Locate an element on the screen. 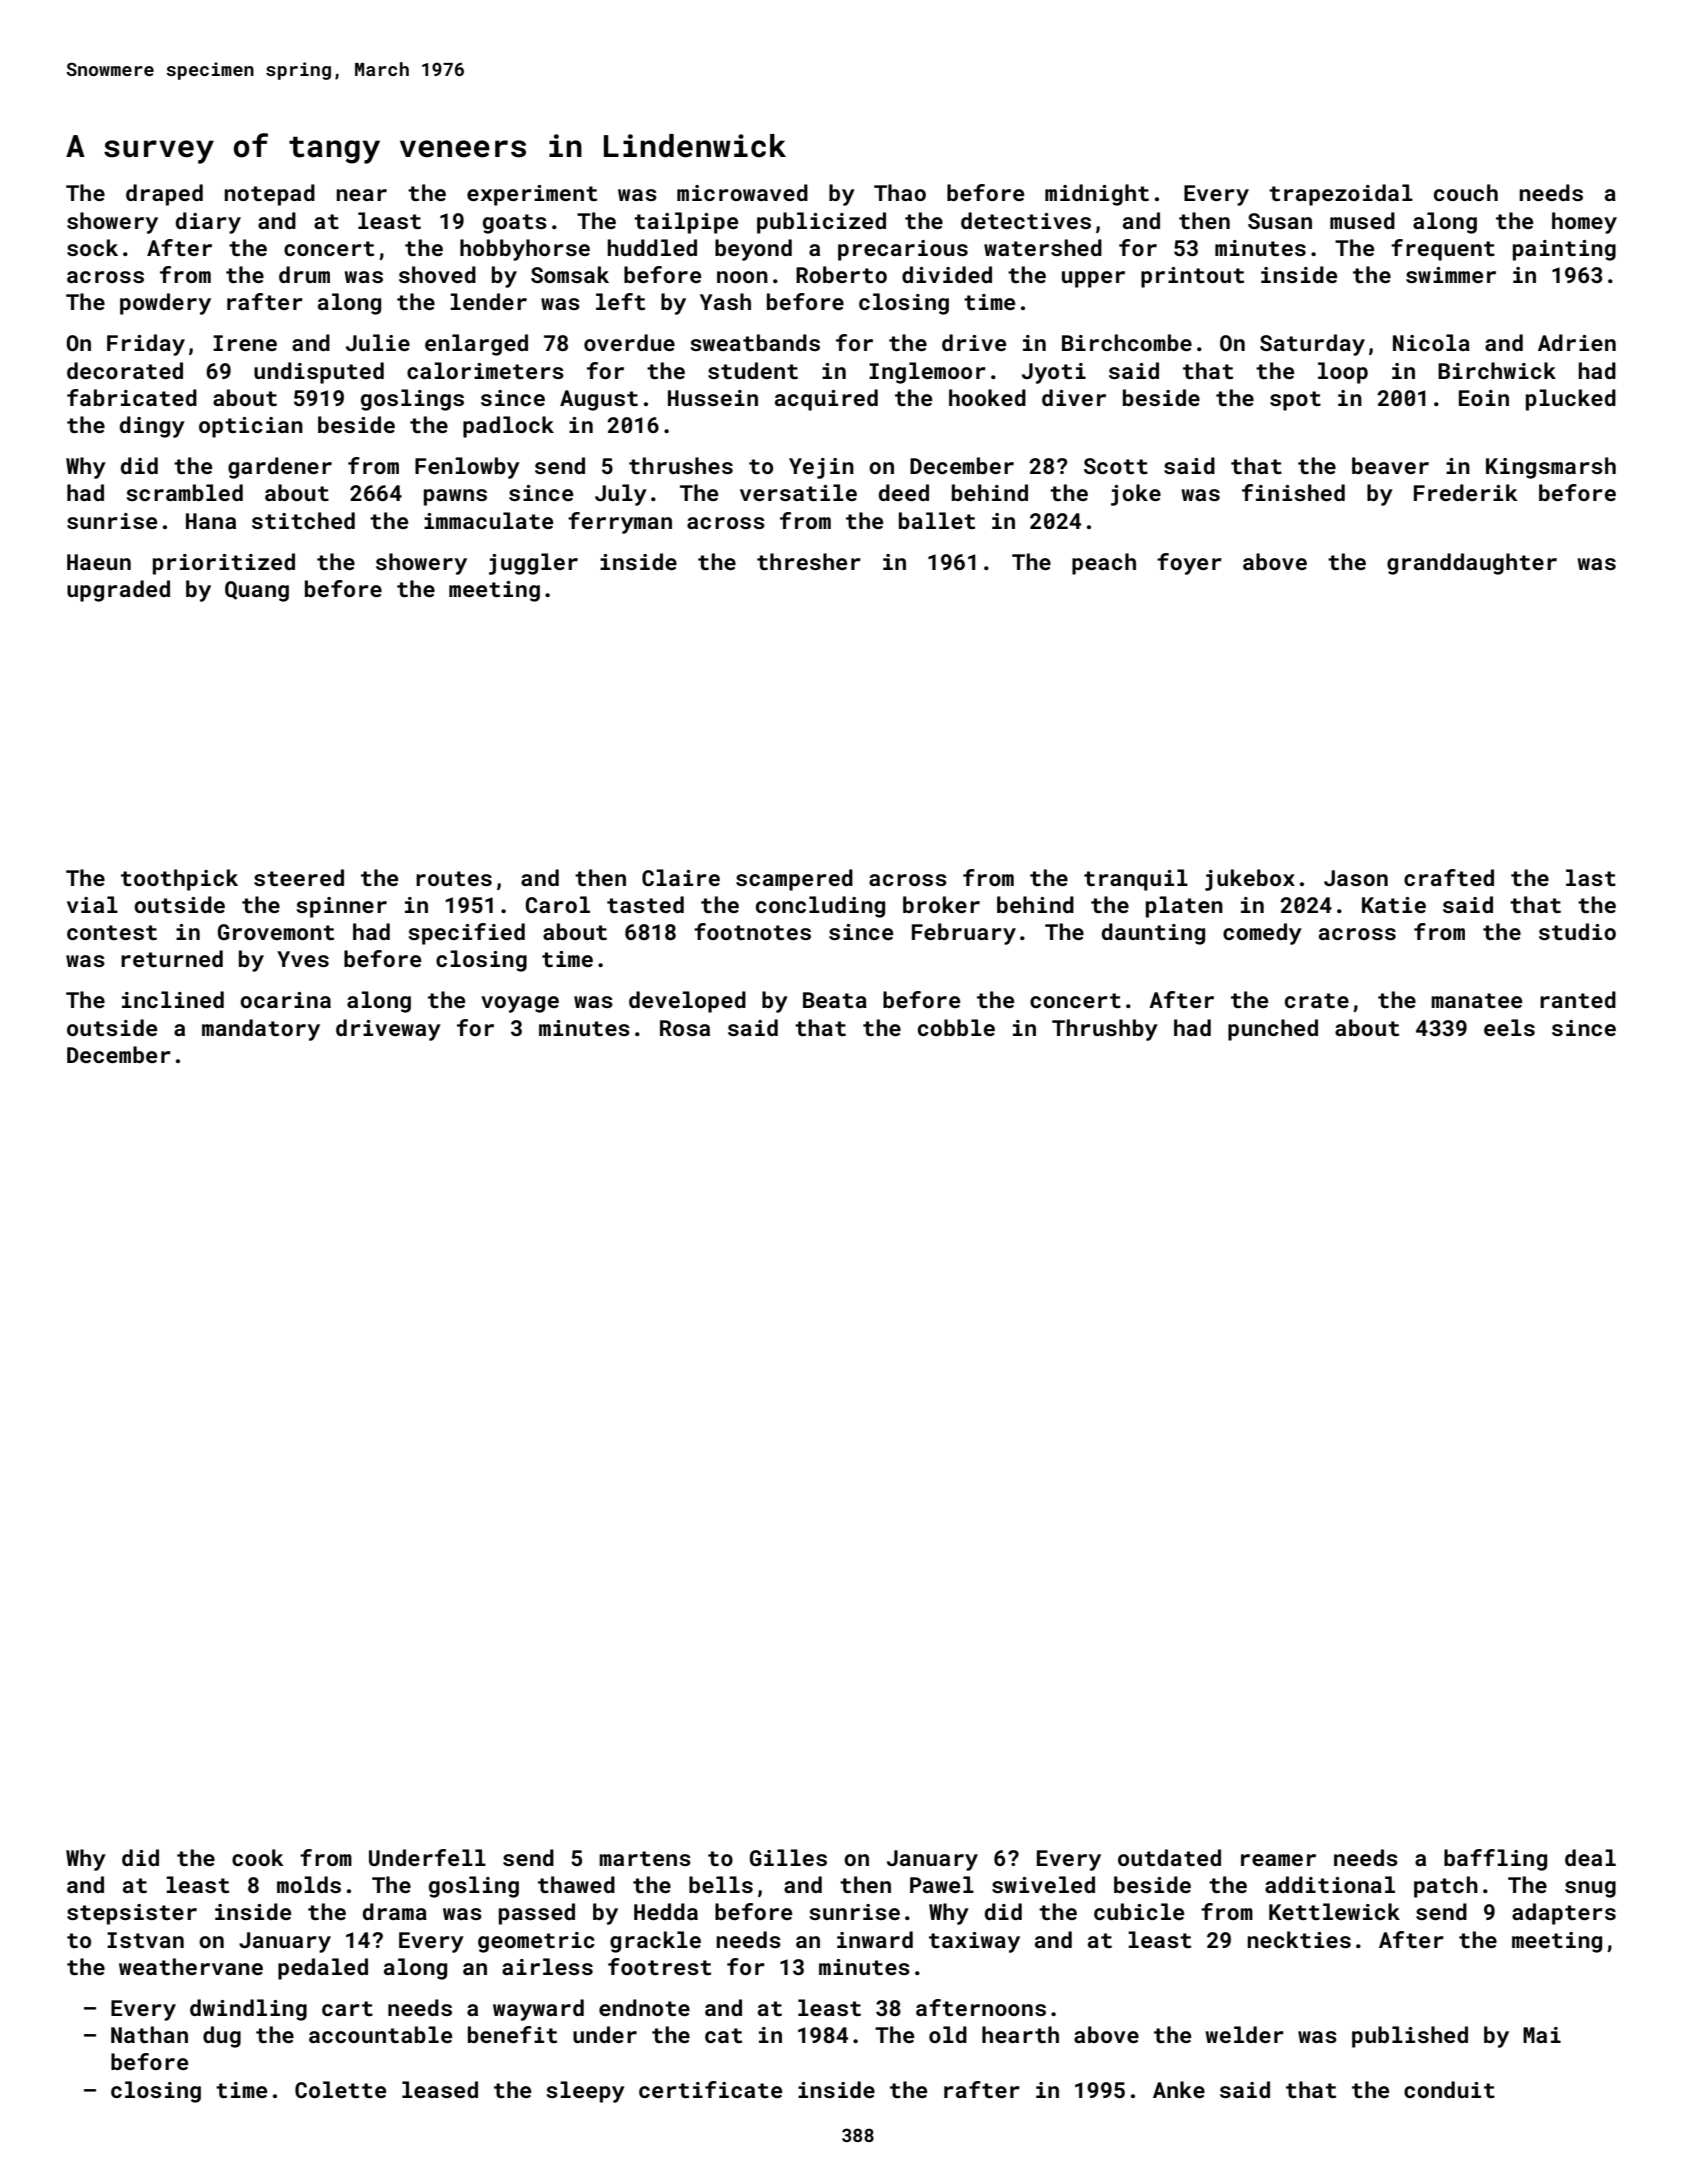 The width and height of the screenshot is (1683, 2178). certificate is located at coordinates (710, 2089).
